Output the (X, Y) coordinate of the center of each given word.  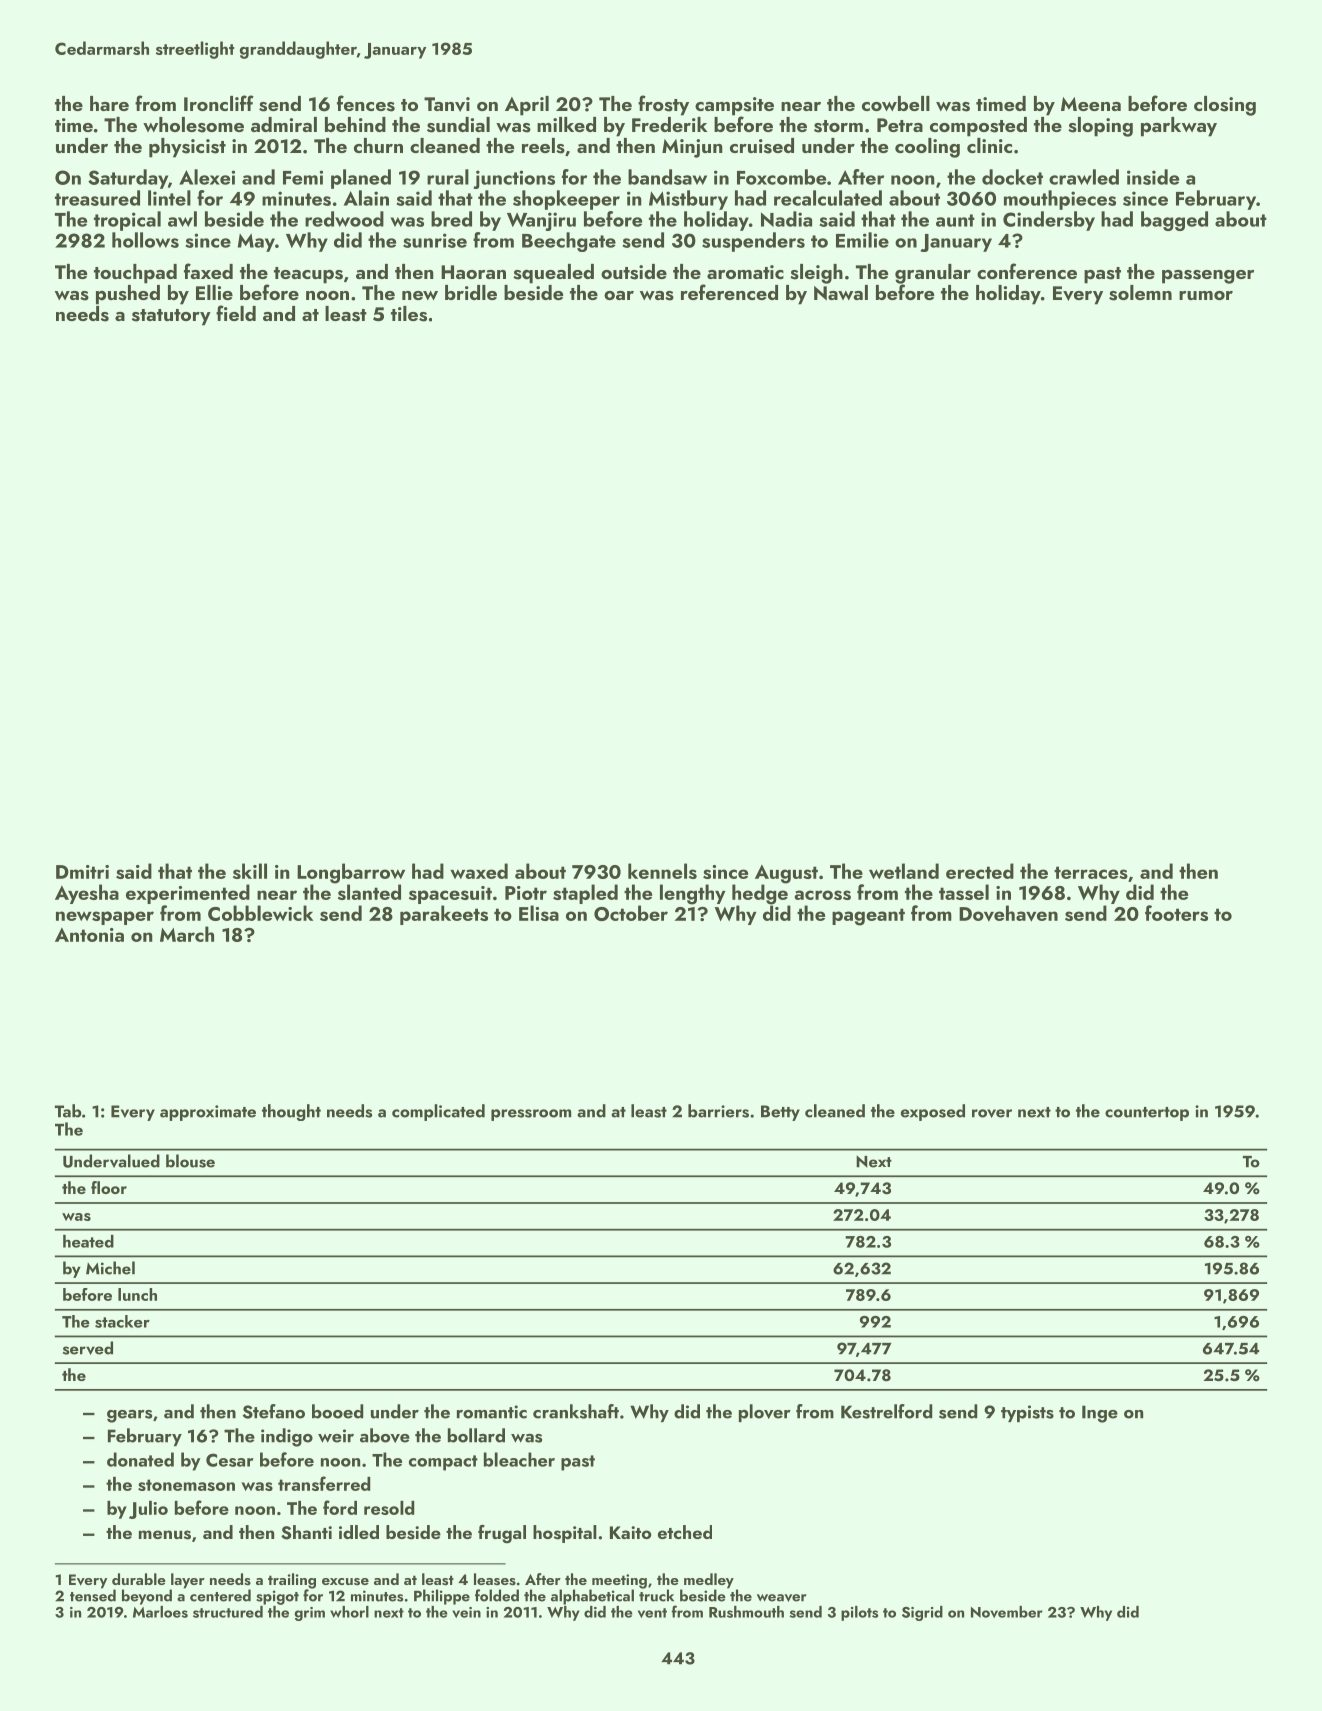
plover (765, 1413)
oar (619, 295)
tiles (409, 314)
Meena (1091, 104)
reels (543, 146)
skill (250, 871)
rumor (1206, 295)
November (1007, 1612)
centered (220, 1595)
